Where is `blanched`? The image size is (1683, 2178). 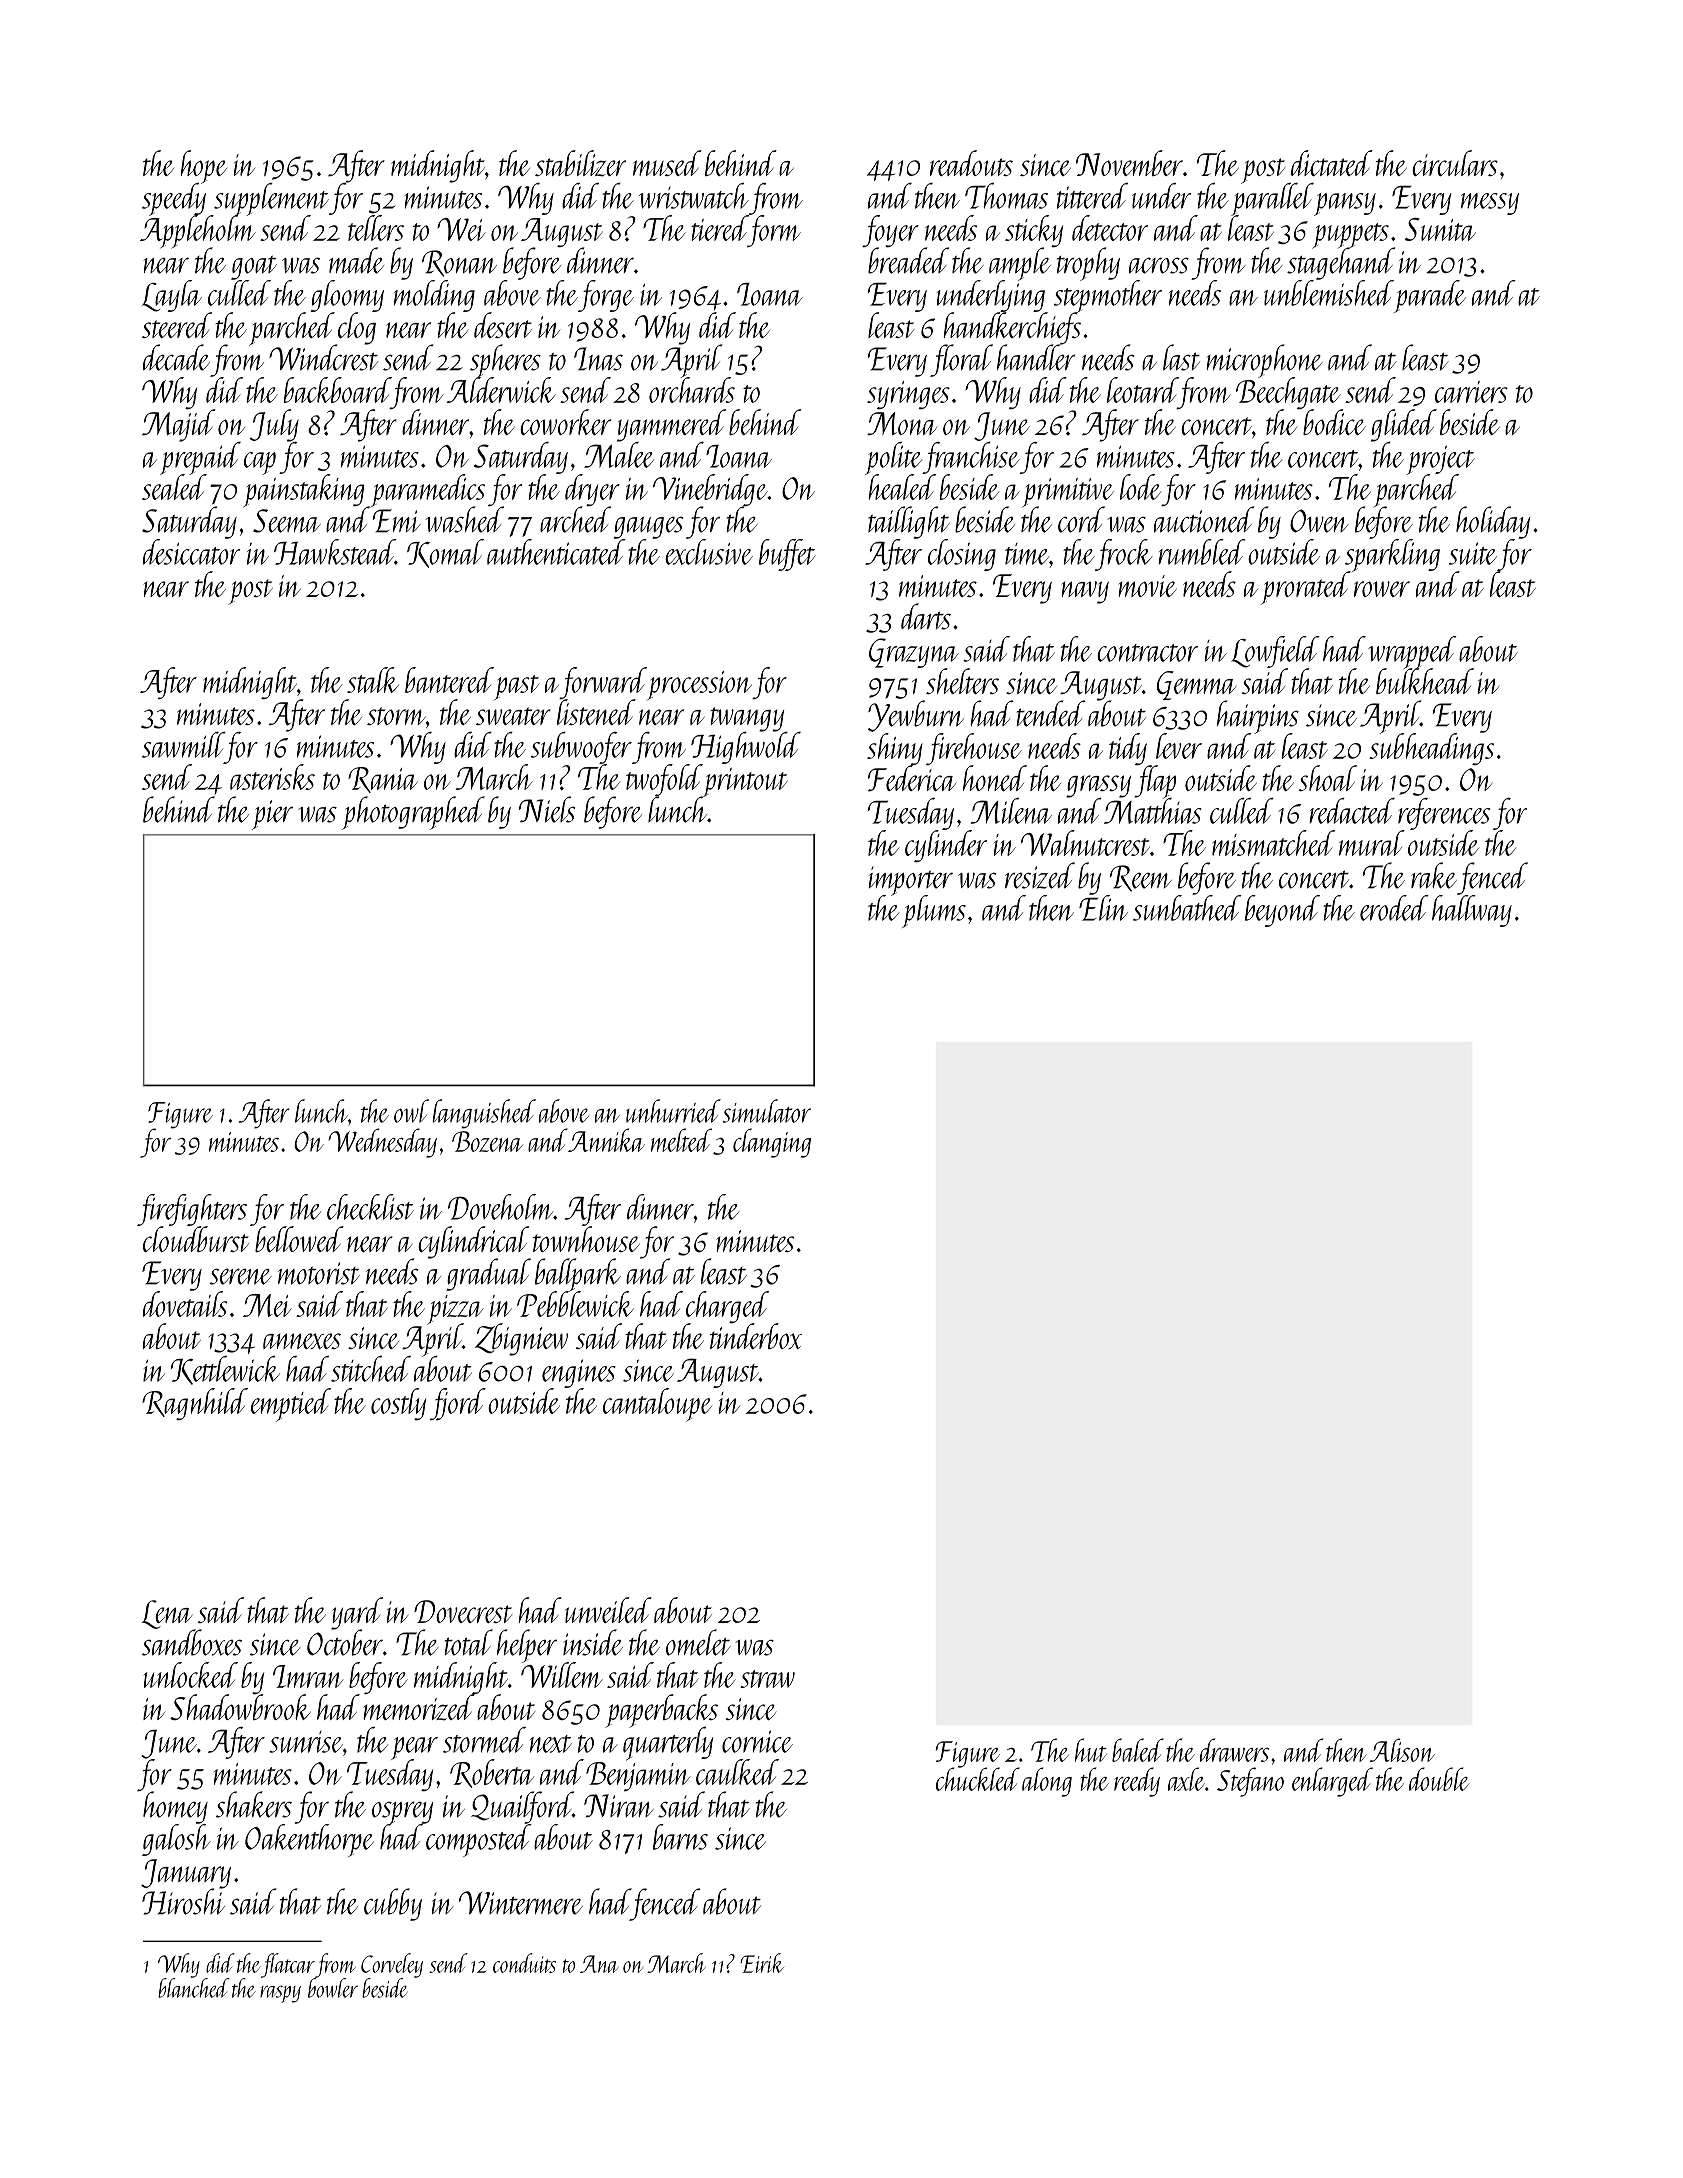 blanched is located at coordinates (194, 1988).
